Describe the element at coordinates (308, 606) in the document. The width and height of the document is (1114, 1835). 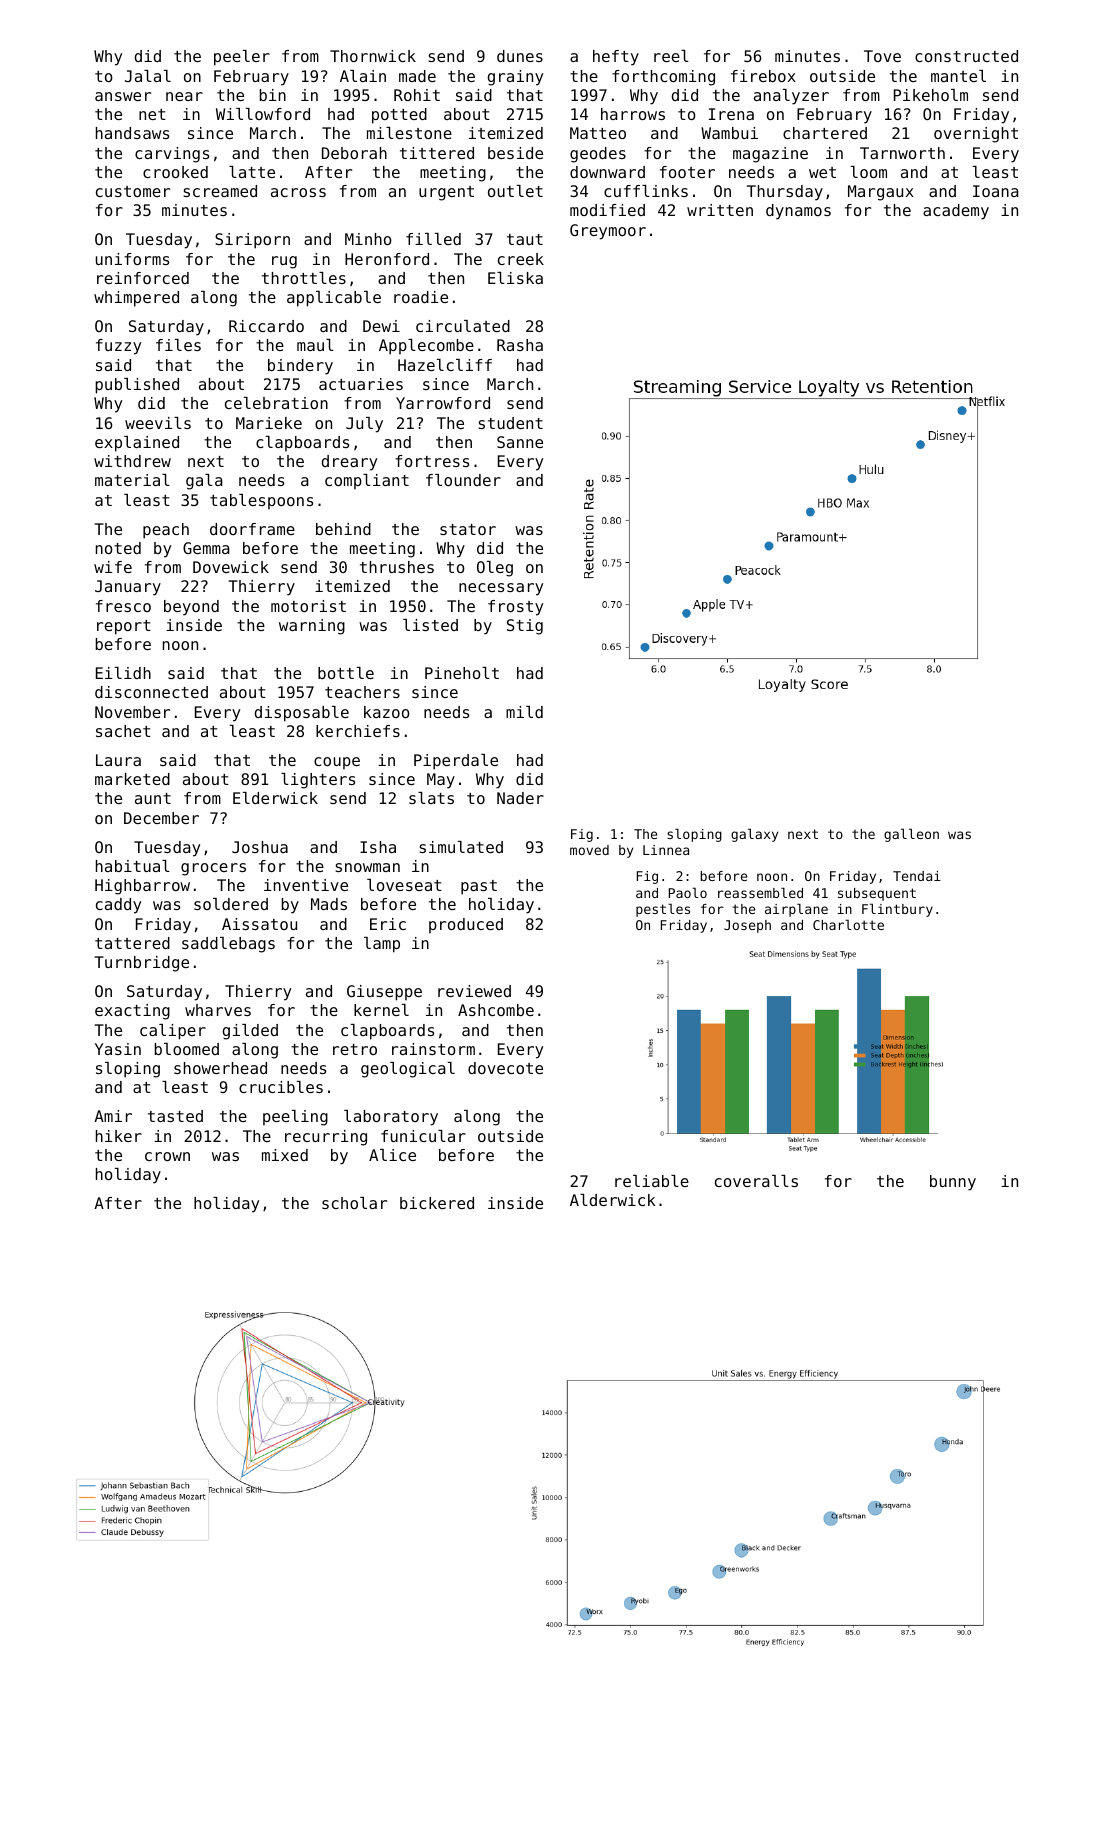
I see `motorist` at that location.
